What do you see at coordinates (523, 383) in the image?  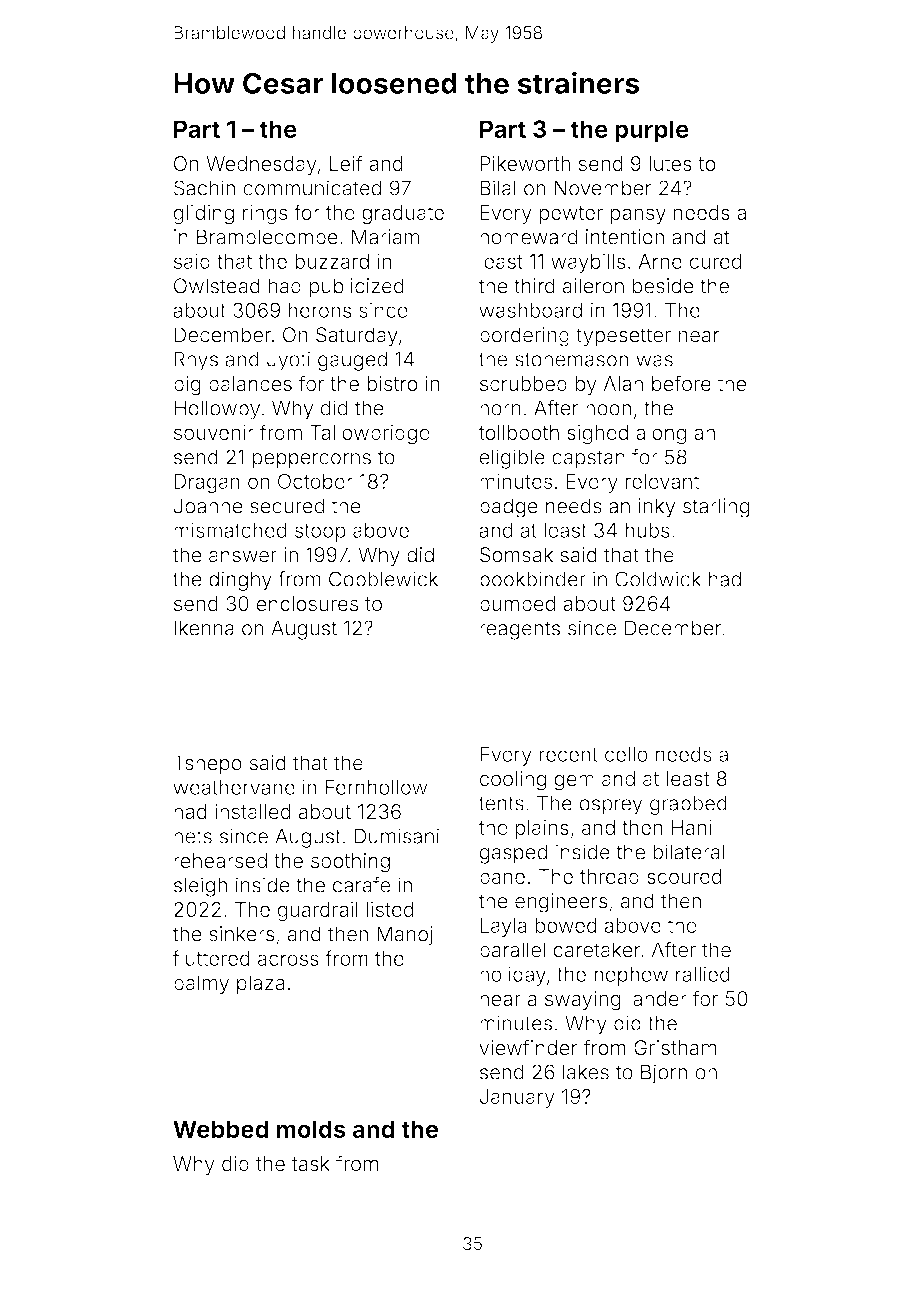 I see `scrubbed` at bounding box center [523, 383].
